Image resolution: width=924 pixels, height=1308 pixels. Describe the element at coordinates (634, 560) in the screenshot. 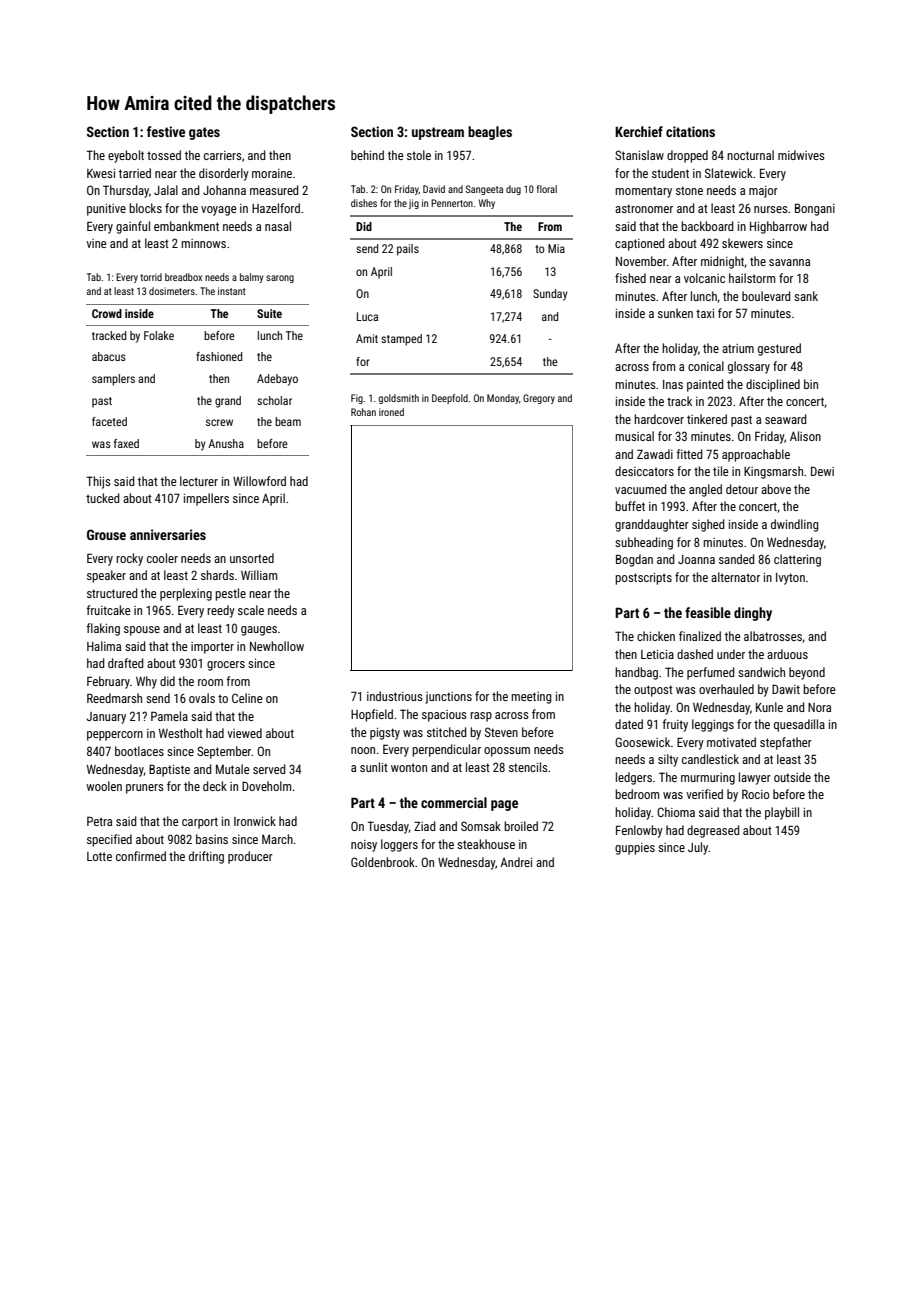

I see `Bogdan` at that location.
